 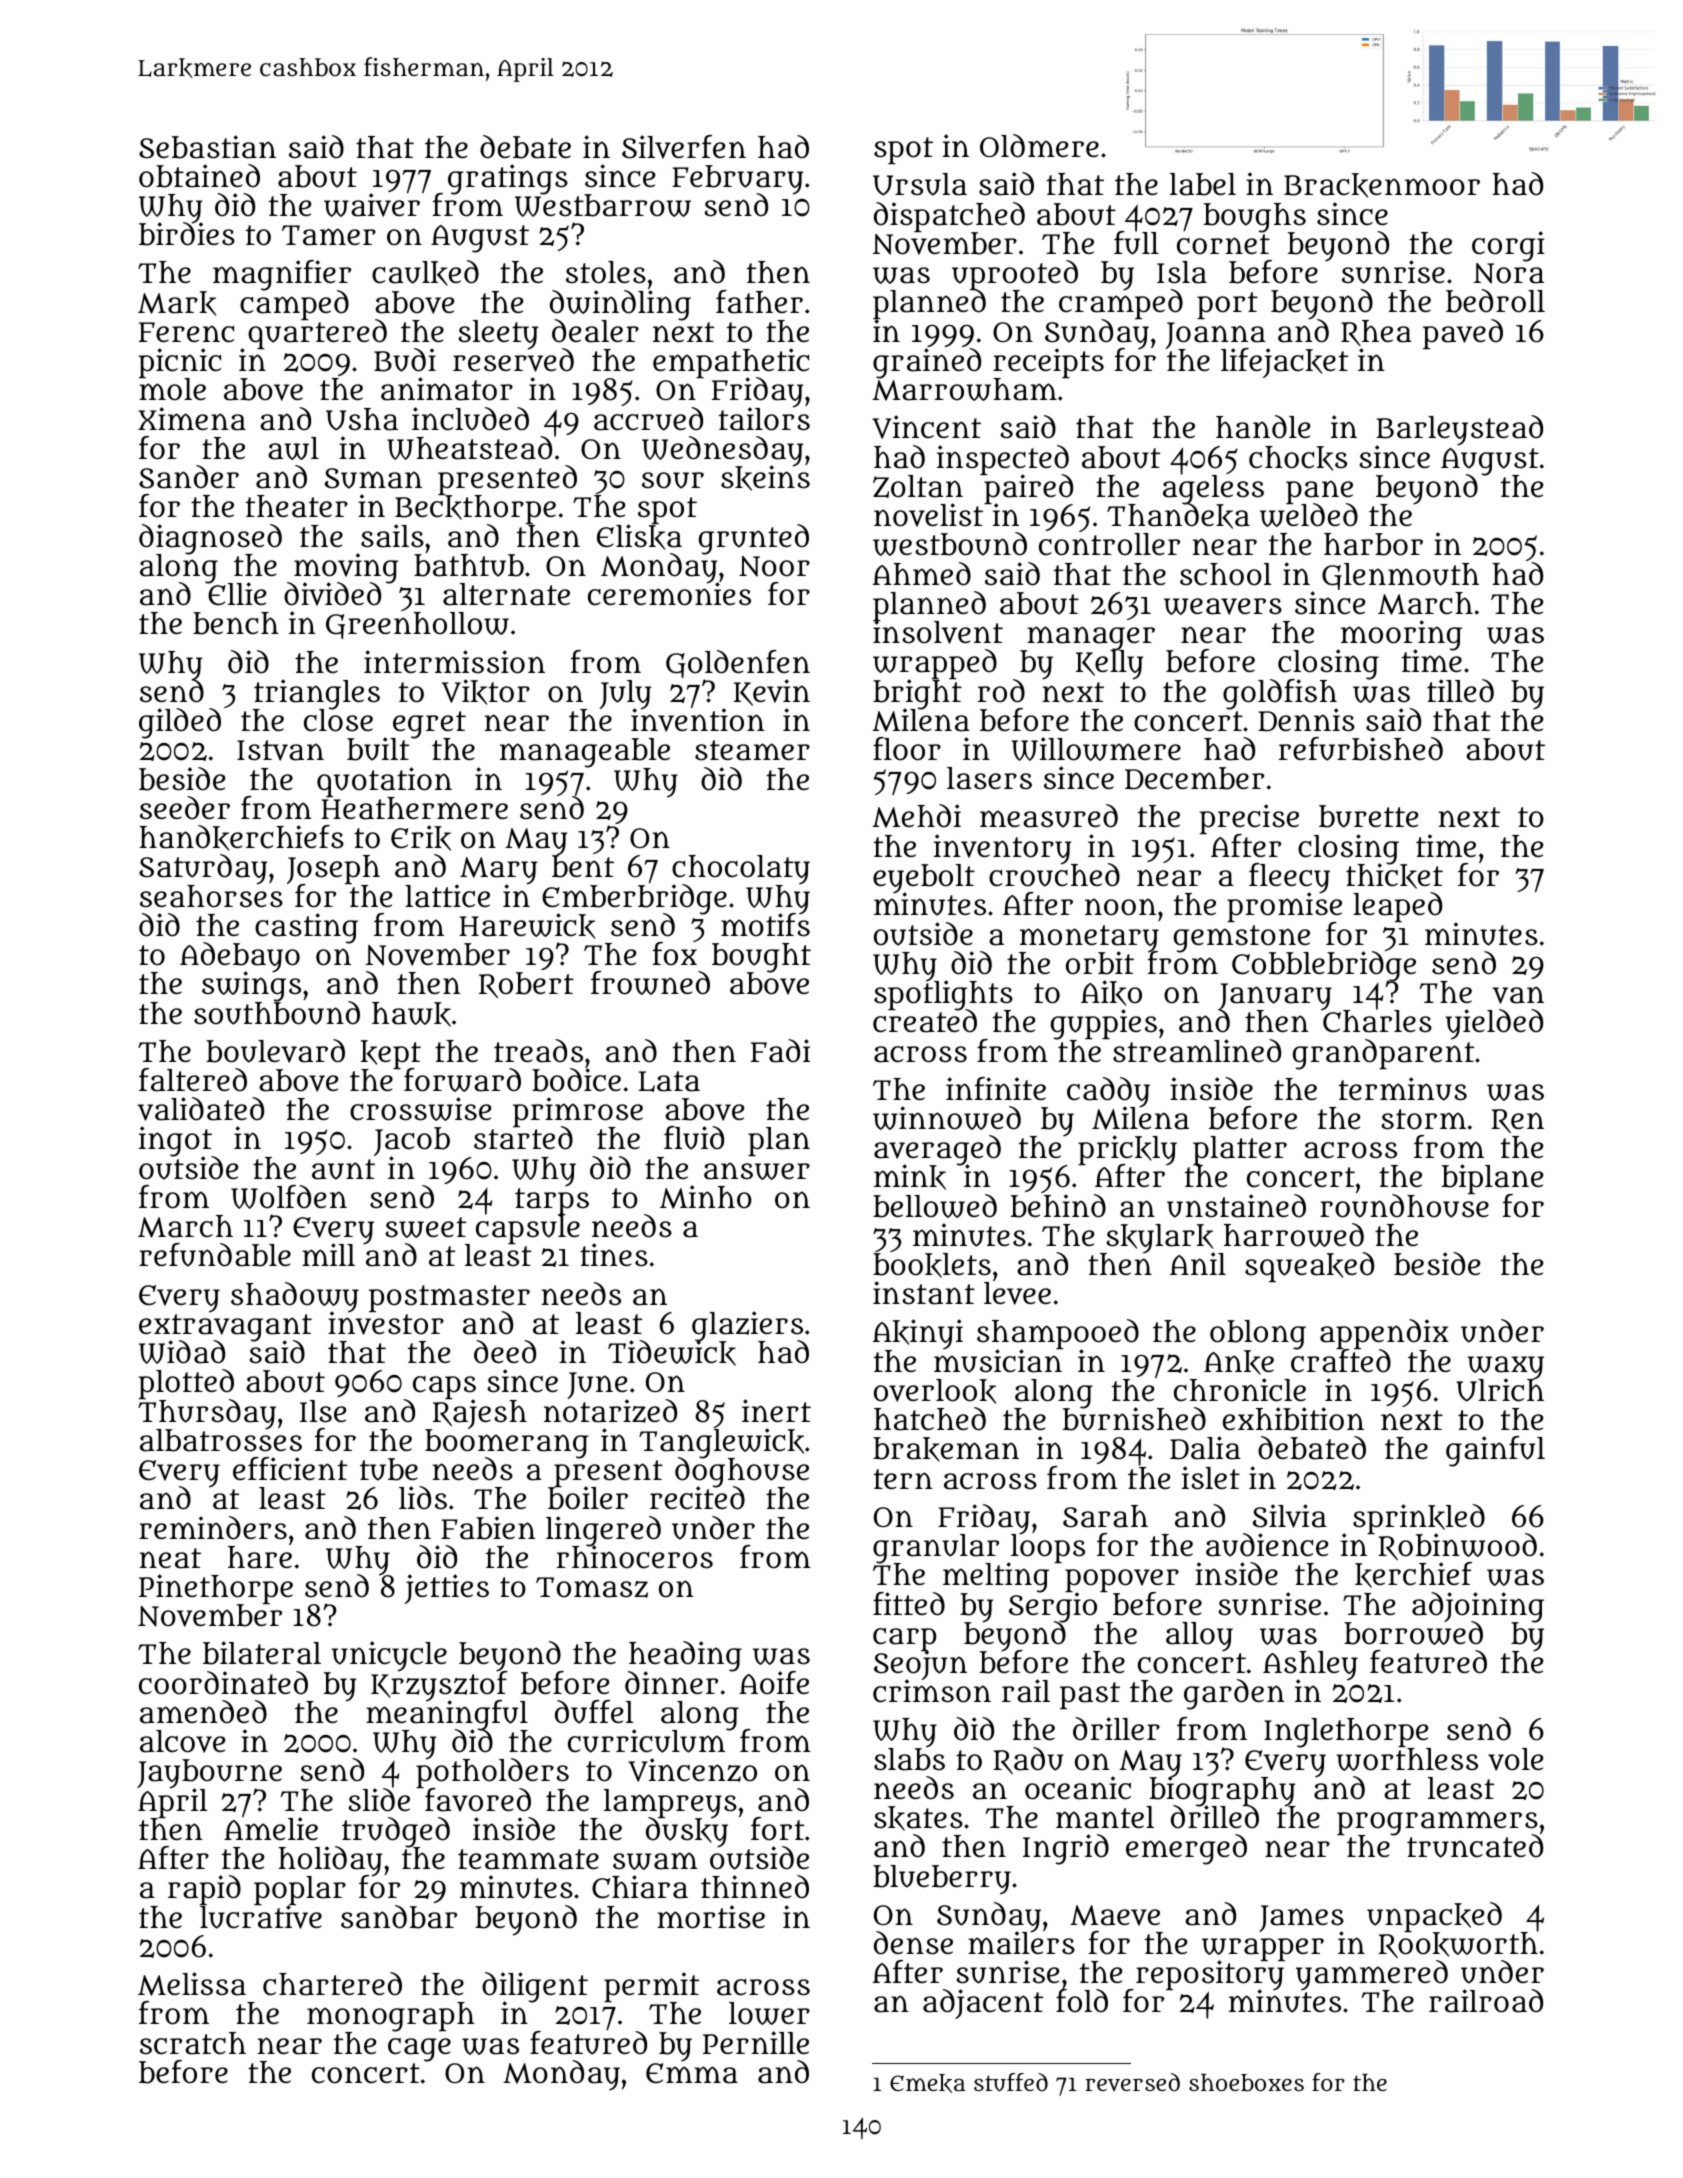 I want to click on Glenmouth, so click(x=1400, y=576).
